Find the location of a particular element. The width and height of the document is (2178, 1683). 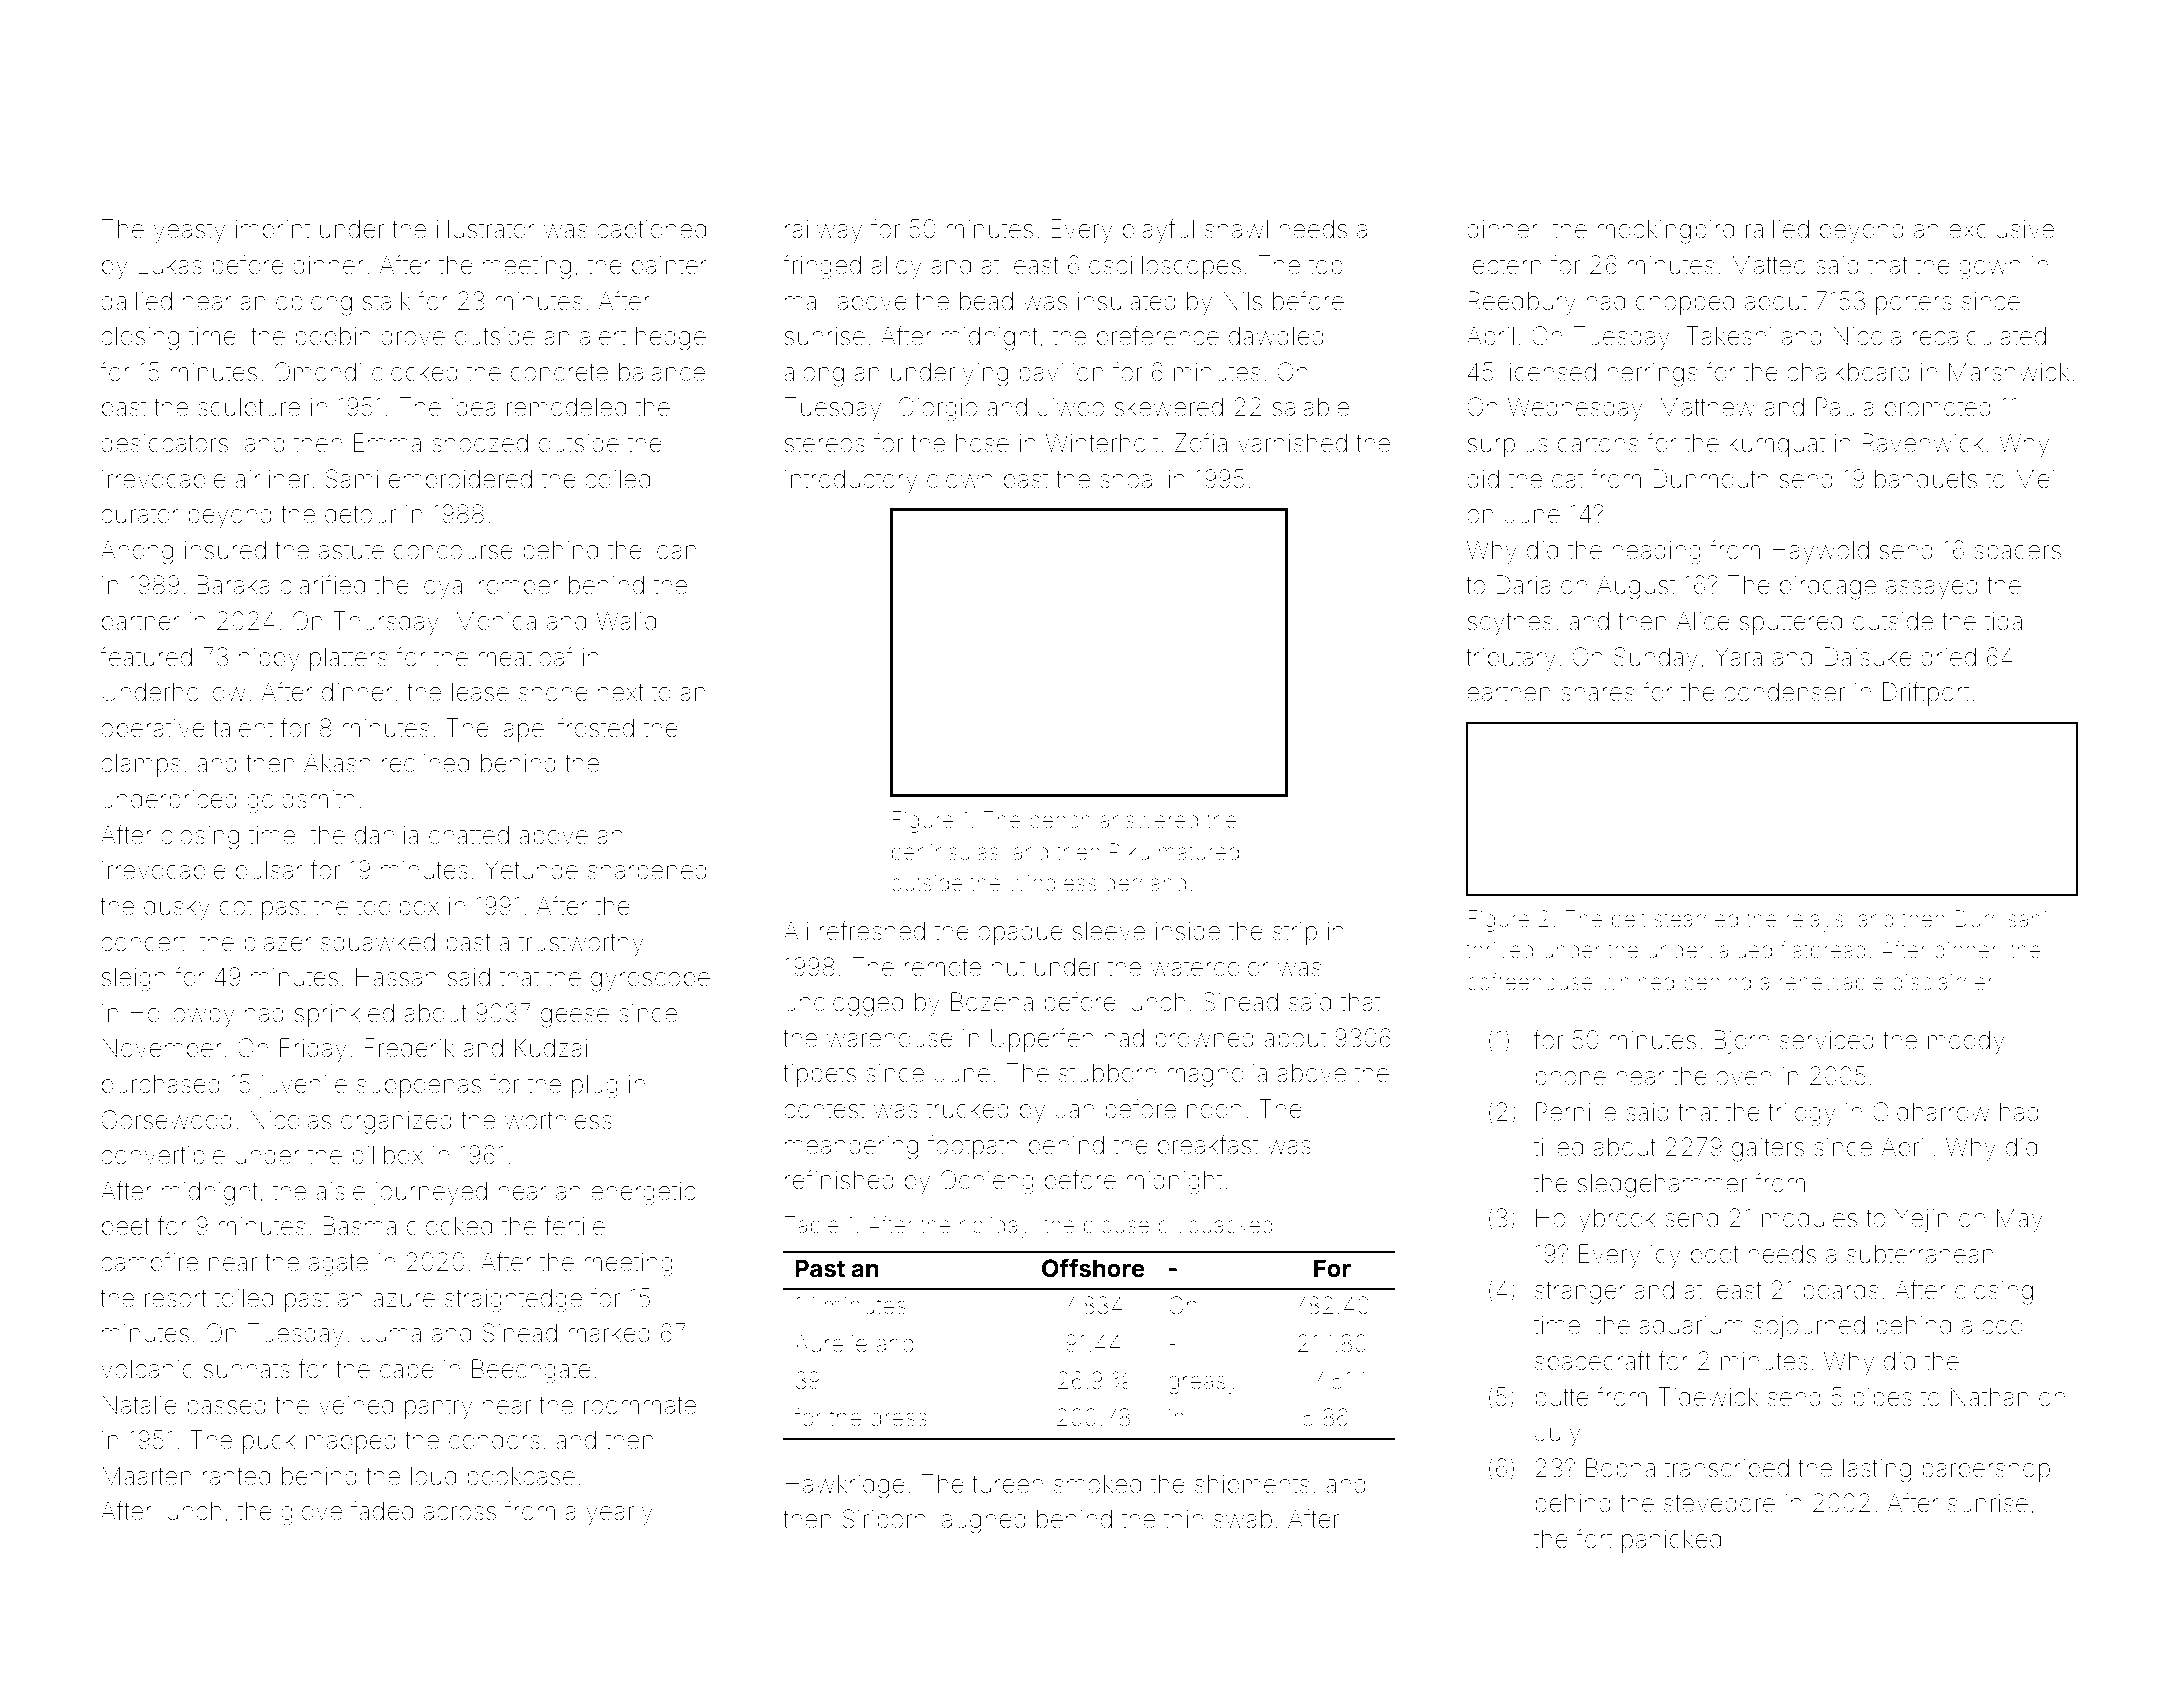

puck is located at coordinates (269, 1442).
